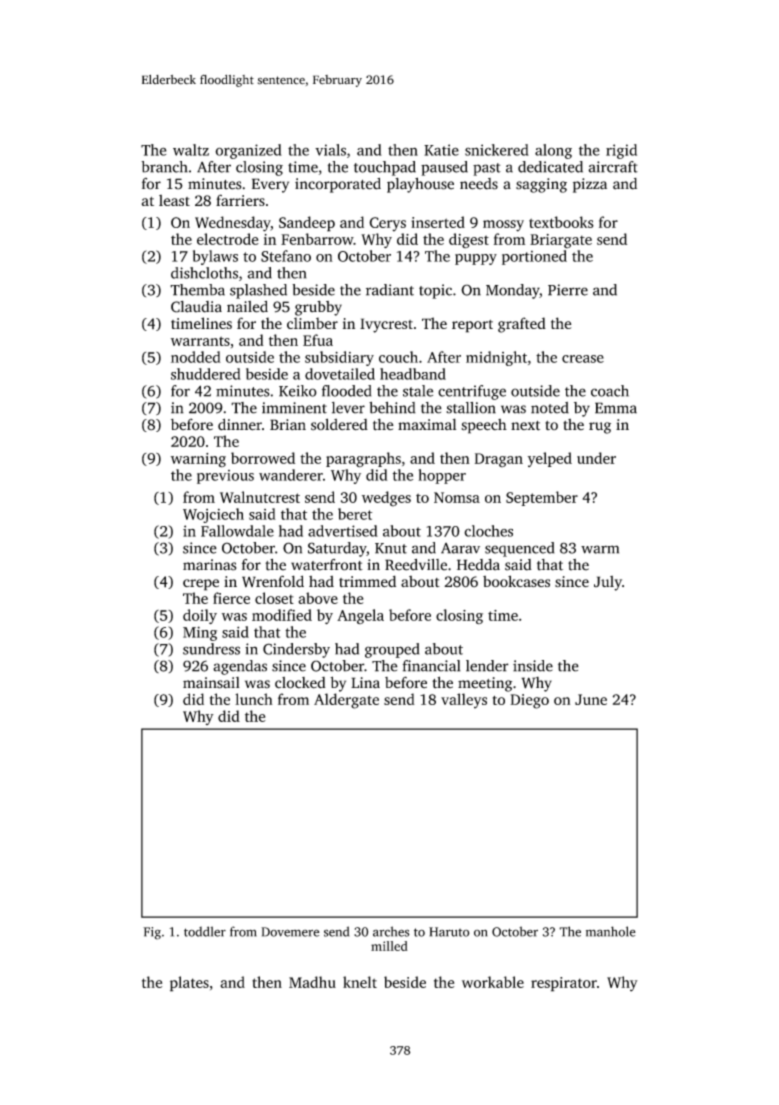 This document has height=1105, width=779. What do you see at coordinates (340, 374) in the document?
I see `dovetailed` at bounding box center [340, 374].
